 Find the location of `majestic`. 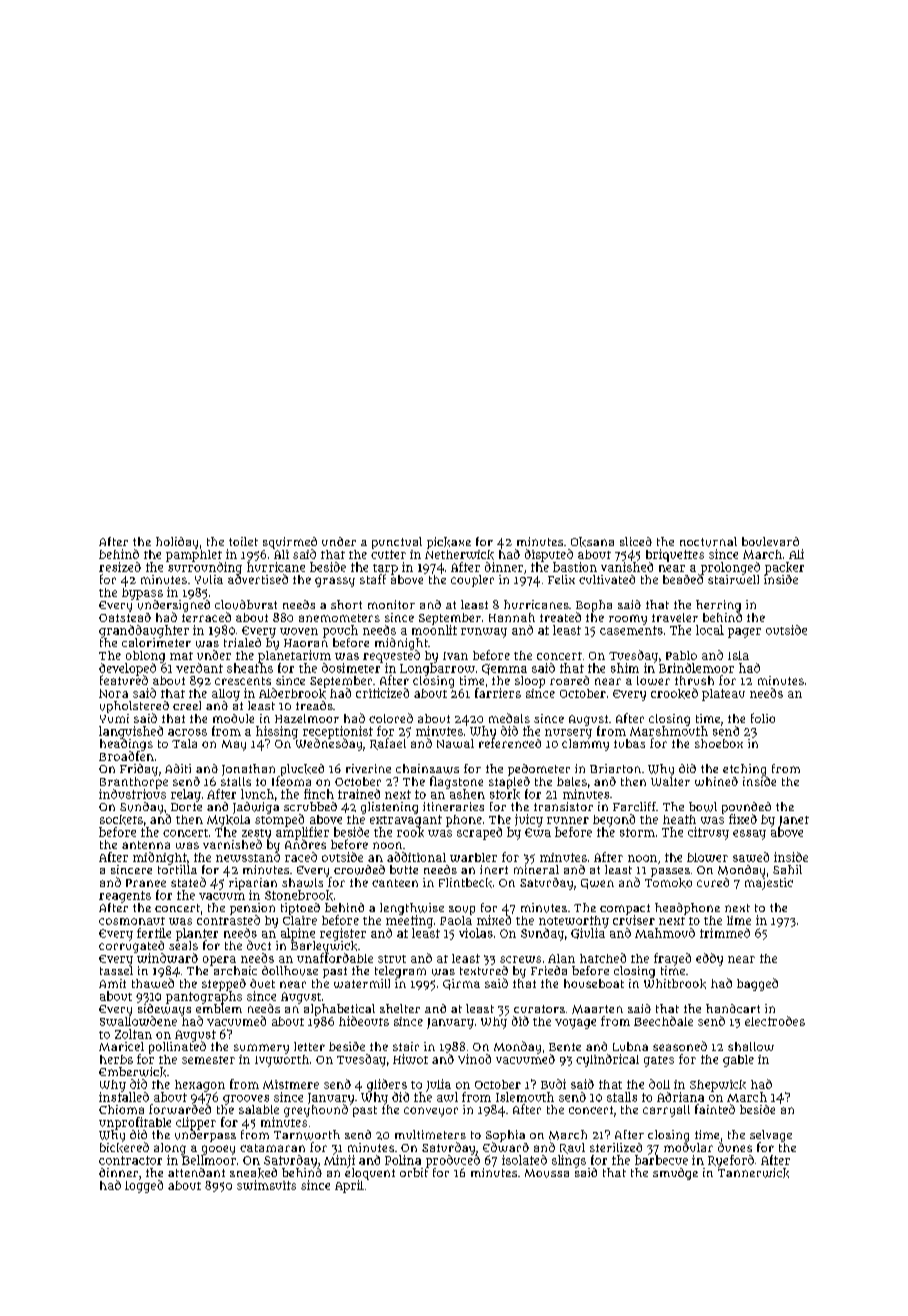

majestic is located at coordinates (769, 884).
